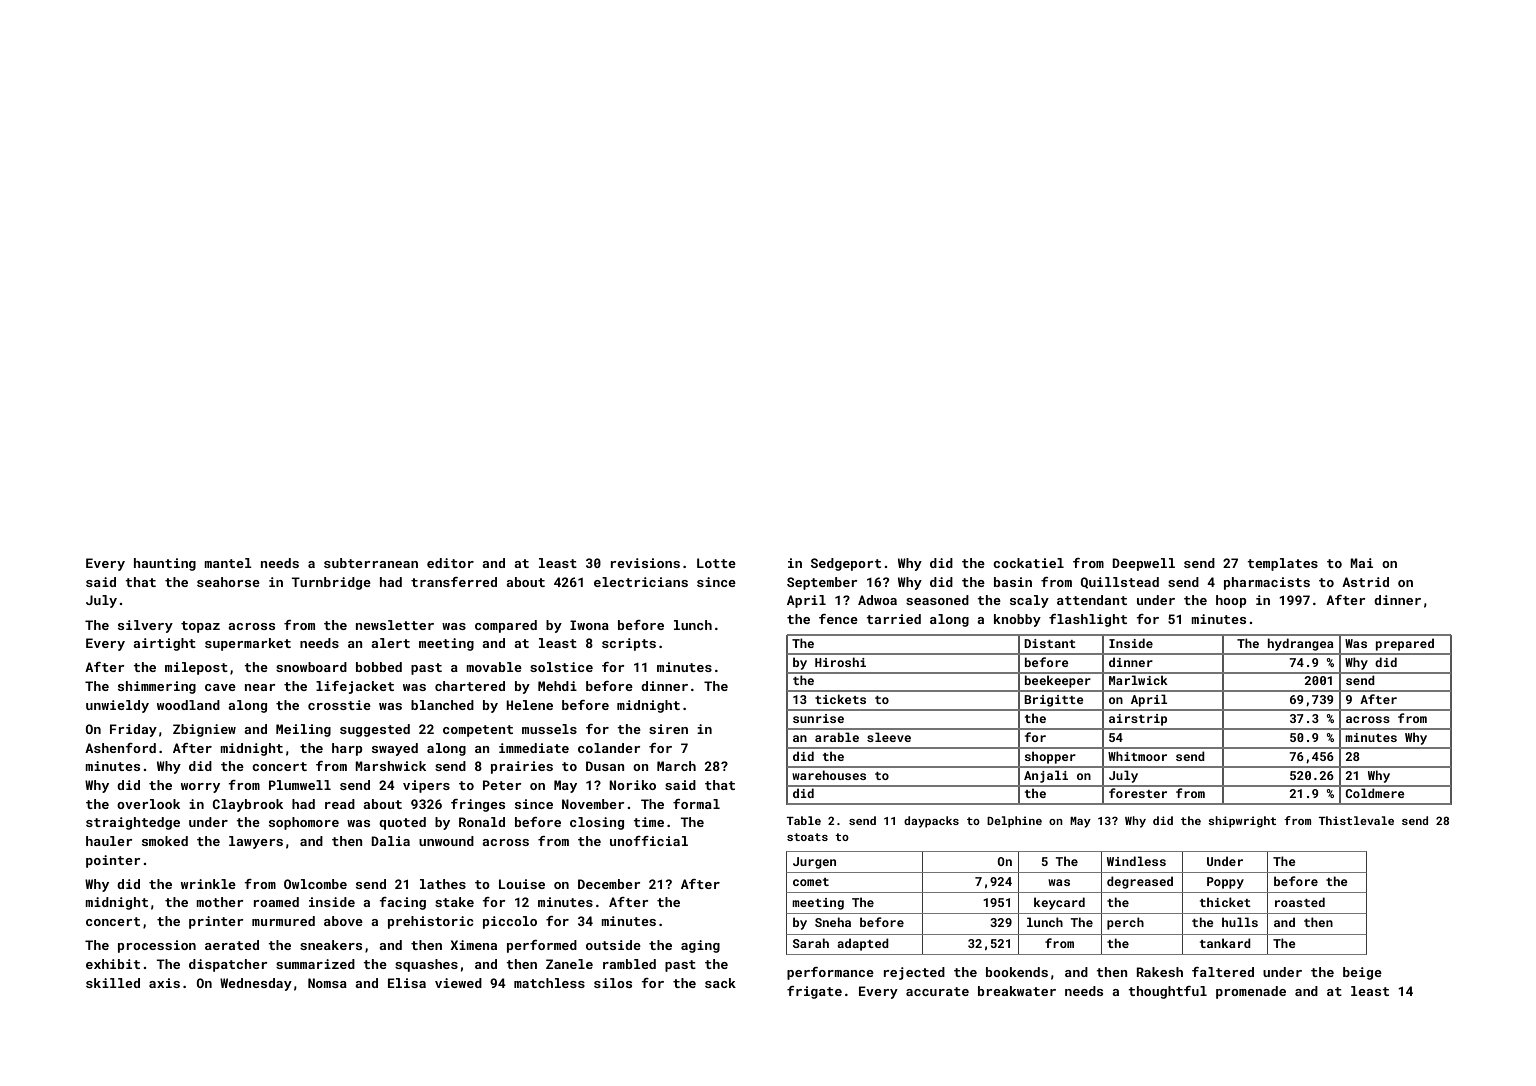 The height and width of the screenshot is (1086, 1536). I want to click on Lotte, so click(716, 563).
